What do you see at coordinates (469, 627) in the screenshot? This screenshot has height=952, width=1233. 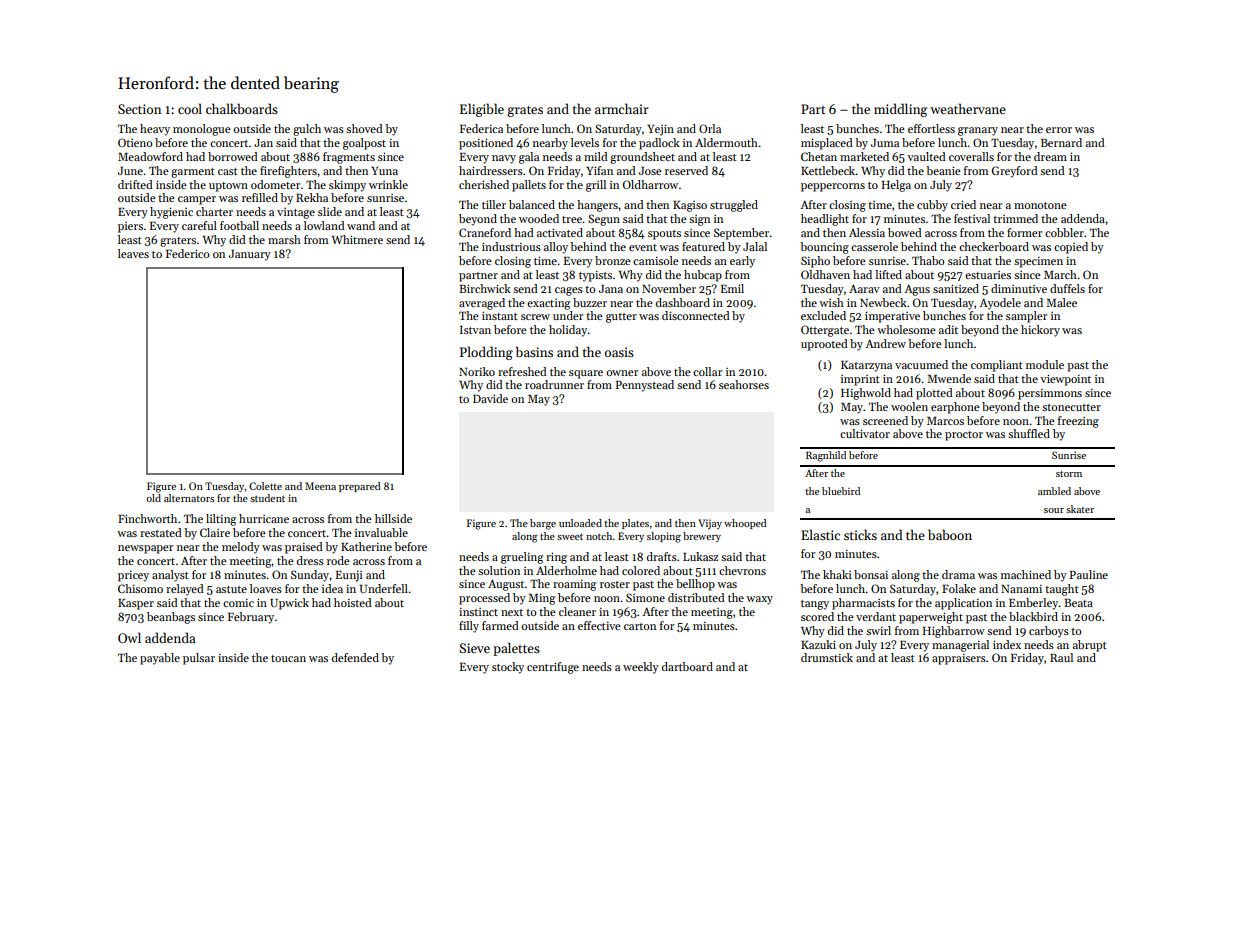 I see `filly` at bounding box center [469, 627].
